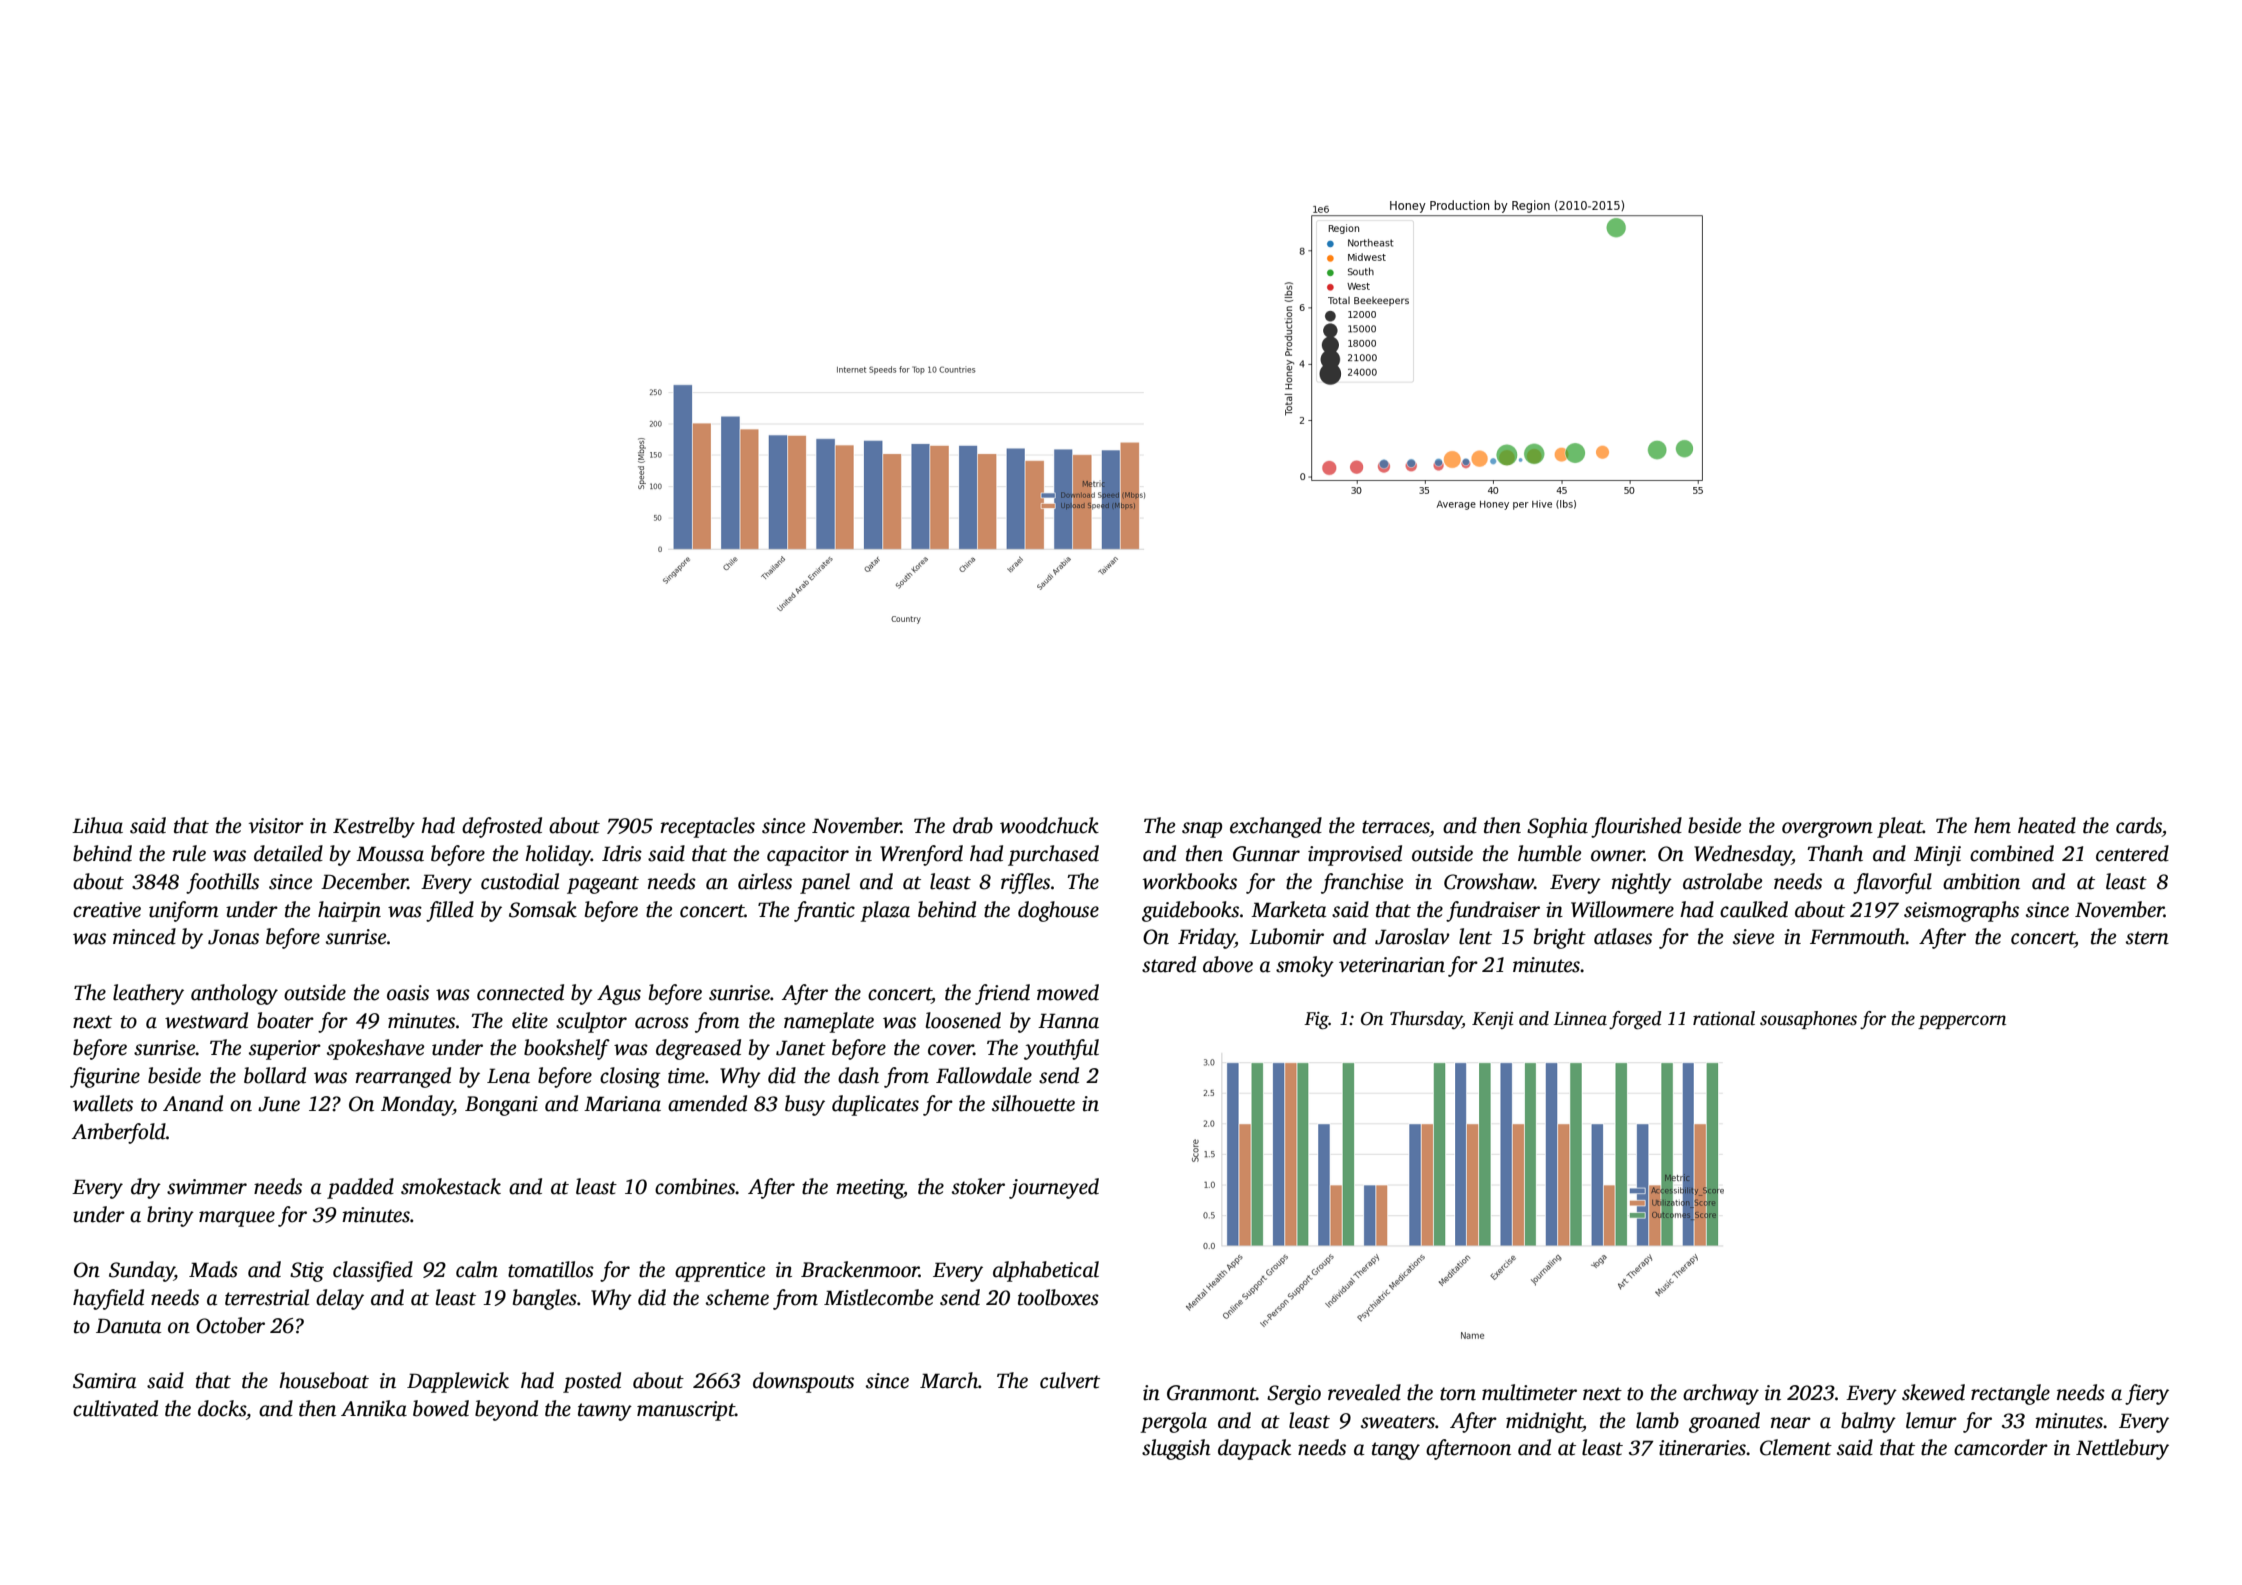 This document has height=1585, width=2242. Describe the element at coordinates (875, 1105) in the document. I see `duplicates` at that location.
